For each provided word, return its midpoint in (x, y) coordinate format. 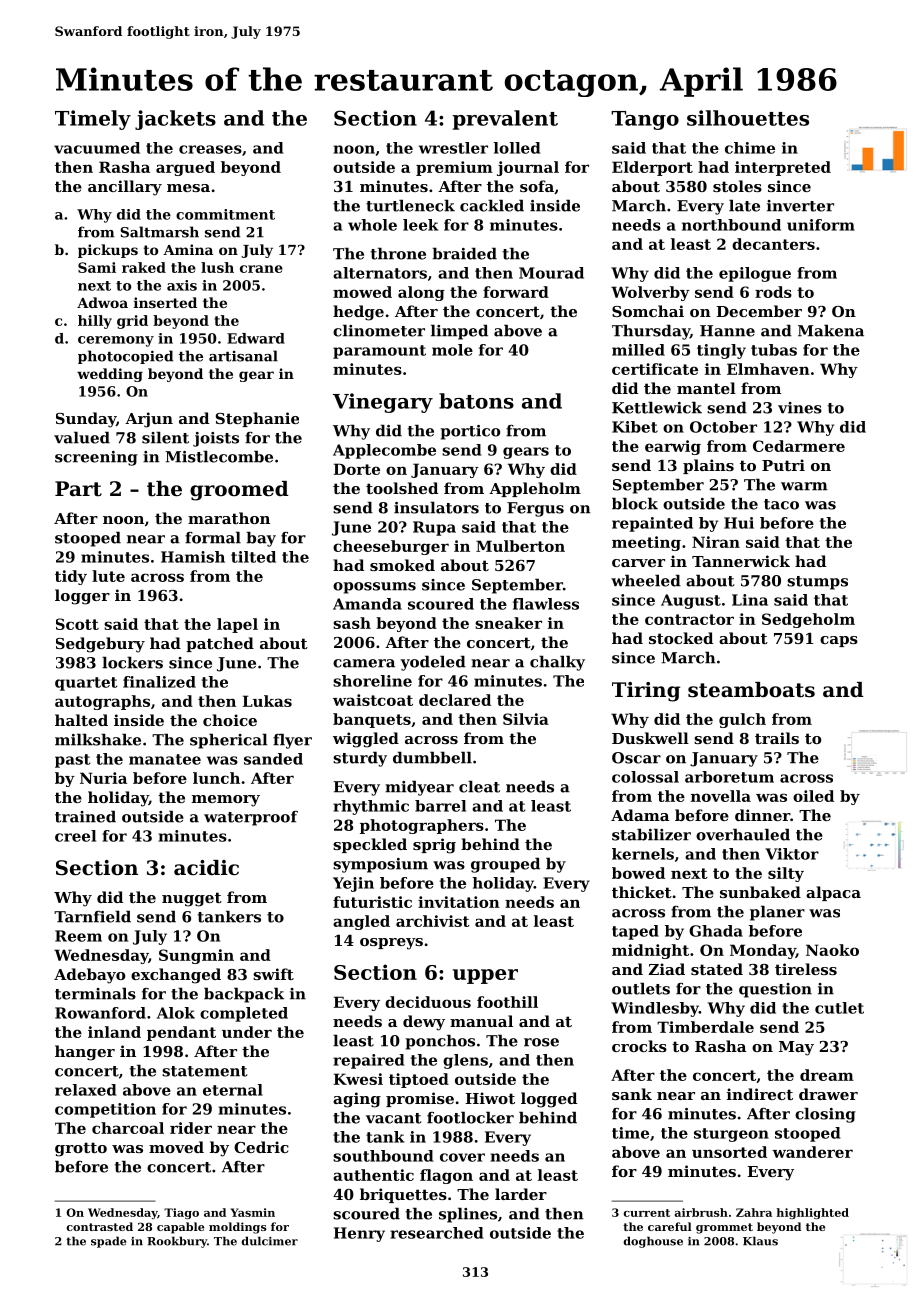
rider (191, 1128)
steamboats (751, 690)
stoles (737, 186)
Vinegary (383, 403)
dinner (762, 815)
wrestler (453, 148)
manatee (165, 759)
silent (165, 437)
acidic (206, 868)
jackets (175, 120)
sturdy (360, 759)
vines (800, 408)
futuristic (372, 902)
